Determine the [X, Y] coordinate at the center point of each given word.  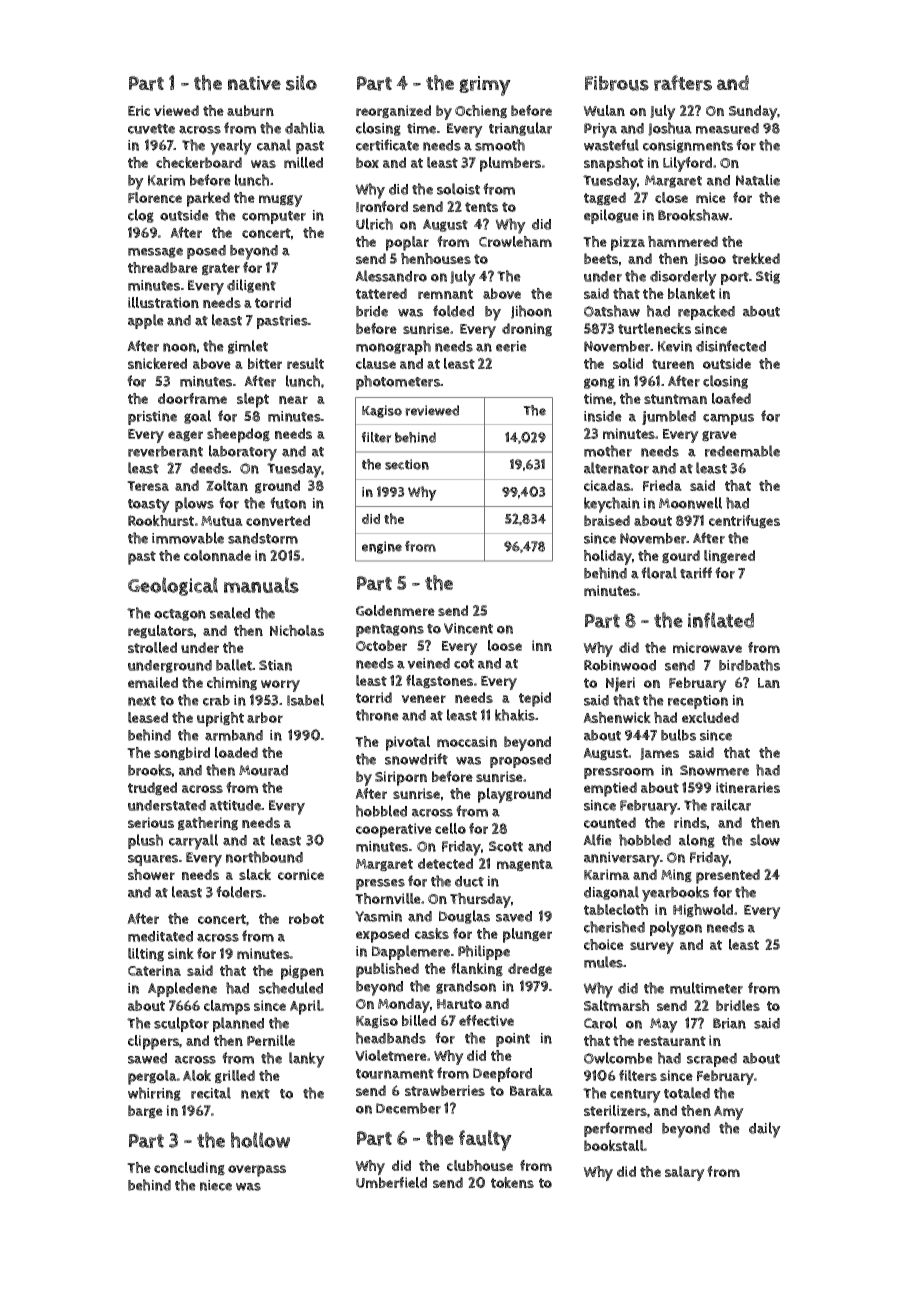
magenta [525, 865]
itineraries [748, 787]
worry [280, 686]
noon [179, 347]
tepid [535, 699]
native [254, 83]
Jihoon [531, 312]
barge [145, 1112]
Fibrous [617, 83]
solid [628, 363]
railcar [731, 805]
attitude [236, 805]
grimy [485, 86]
